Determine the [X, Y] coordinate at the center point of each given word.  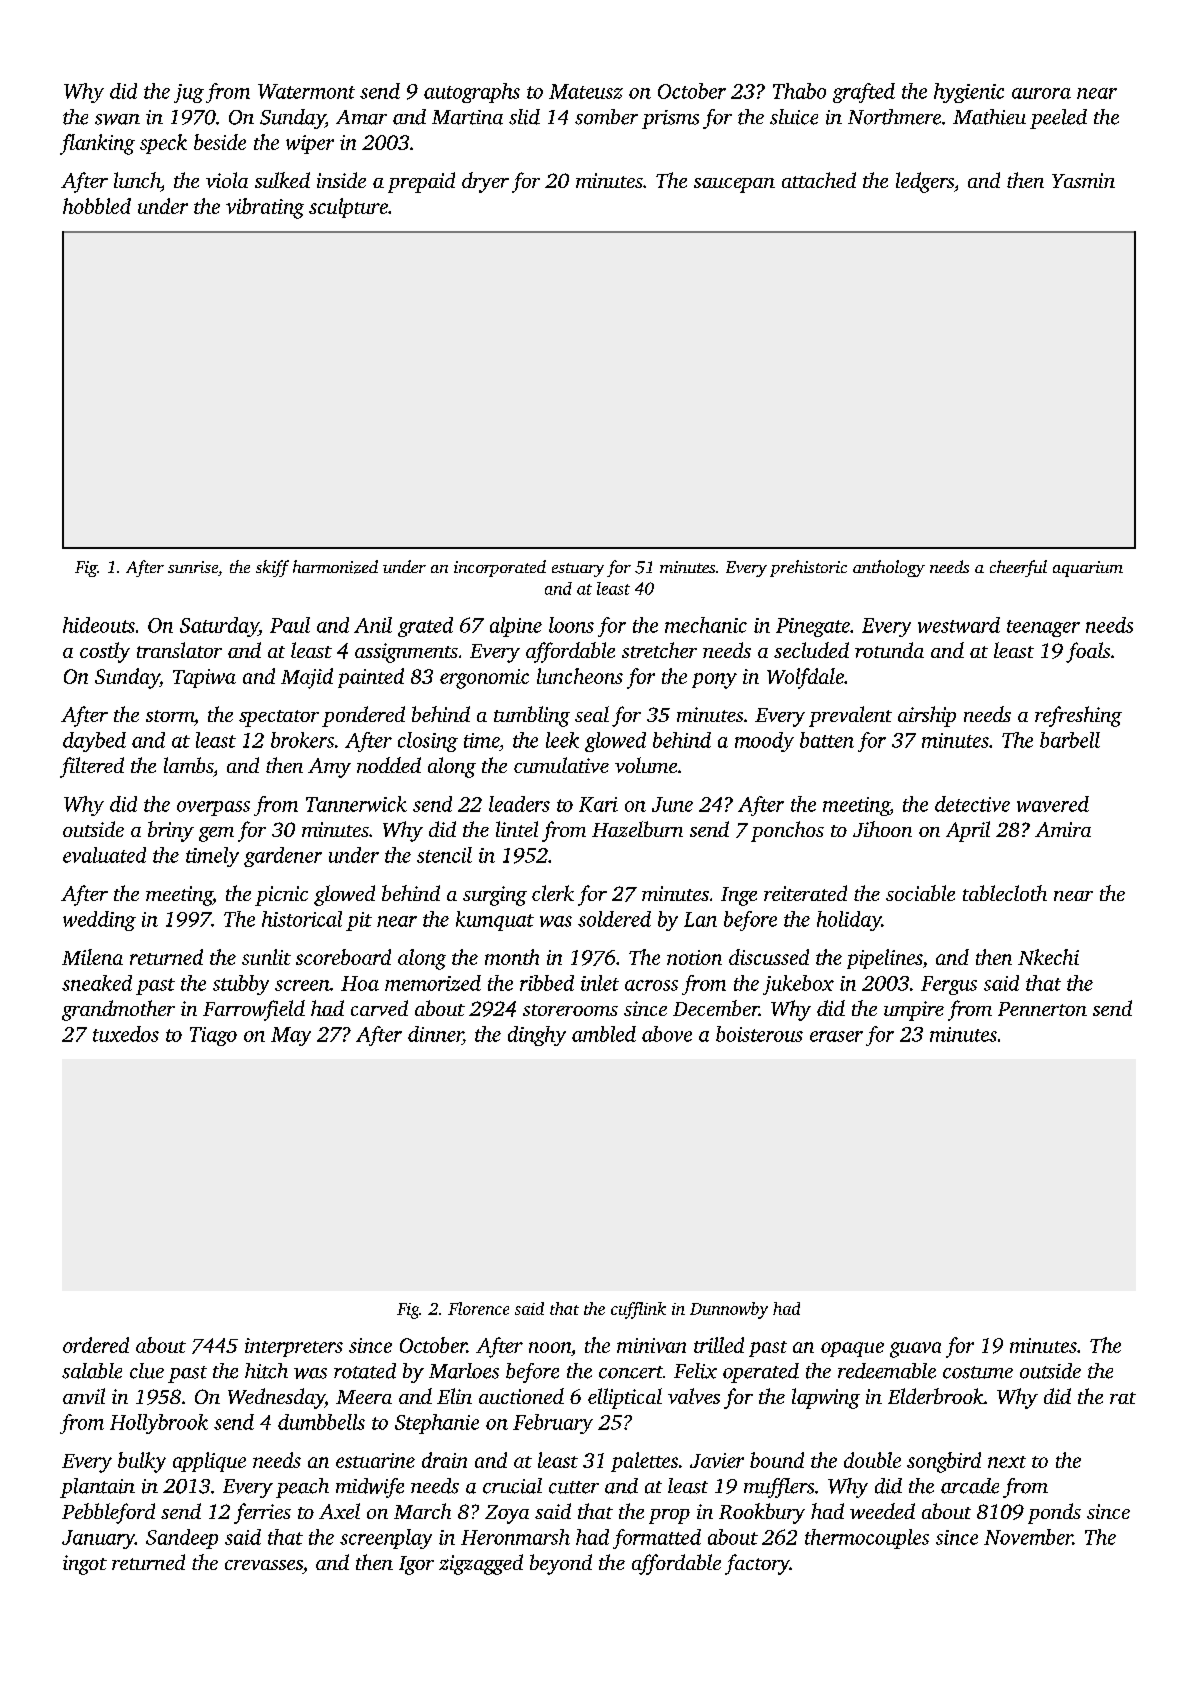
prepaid [421, 182]
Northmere [894, 117]
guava [915, 1350]
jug [189, 93]
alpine [516, 627]
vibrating [265, 208]
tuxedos [126, 1034]
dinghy [537, 1036]
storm [170, 716]
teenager [1043, 628]
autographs [472, 93]
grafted [864, 93]
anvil [84, 1396]
